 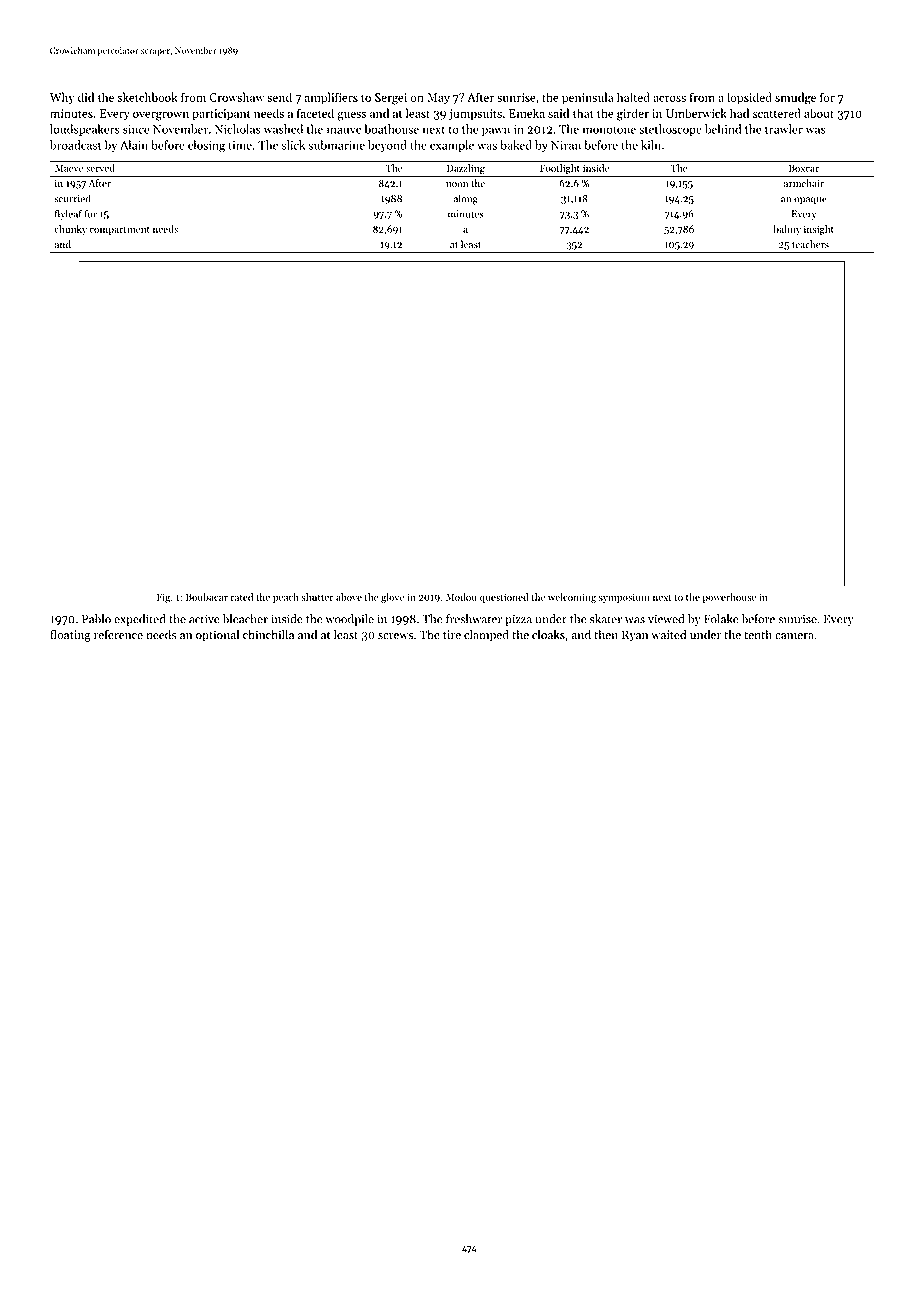 What do you see at coordinates (819, 230) in the screenshot?
I see `insight` at bounding box center [819, 230].
